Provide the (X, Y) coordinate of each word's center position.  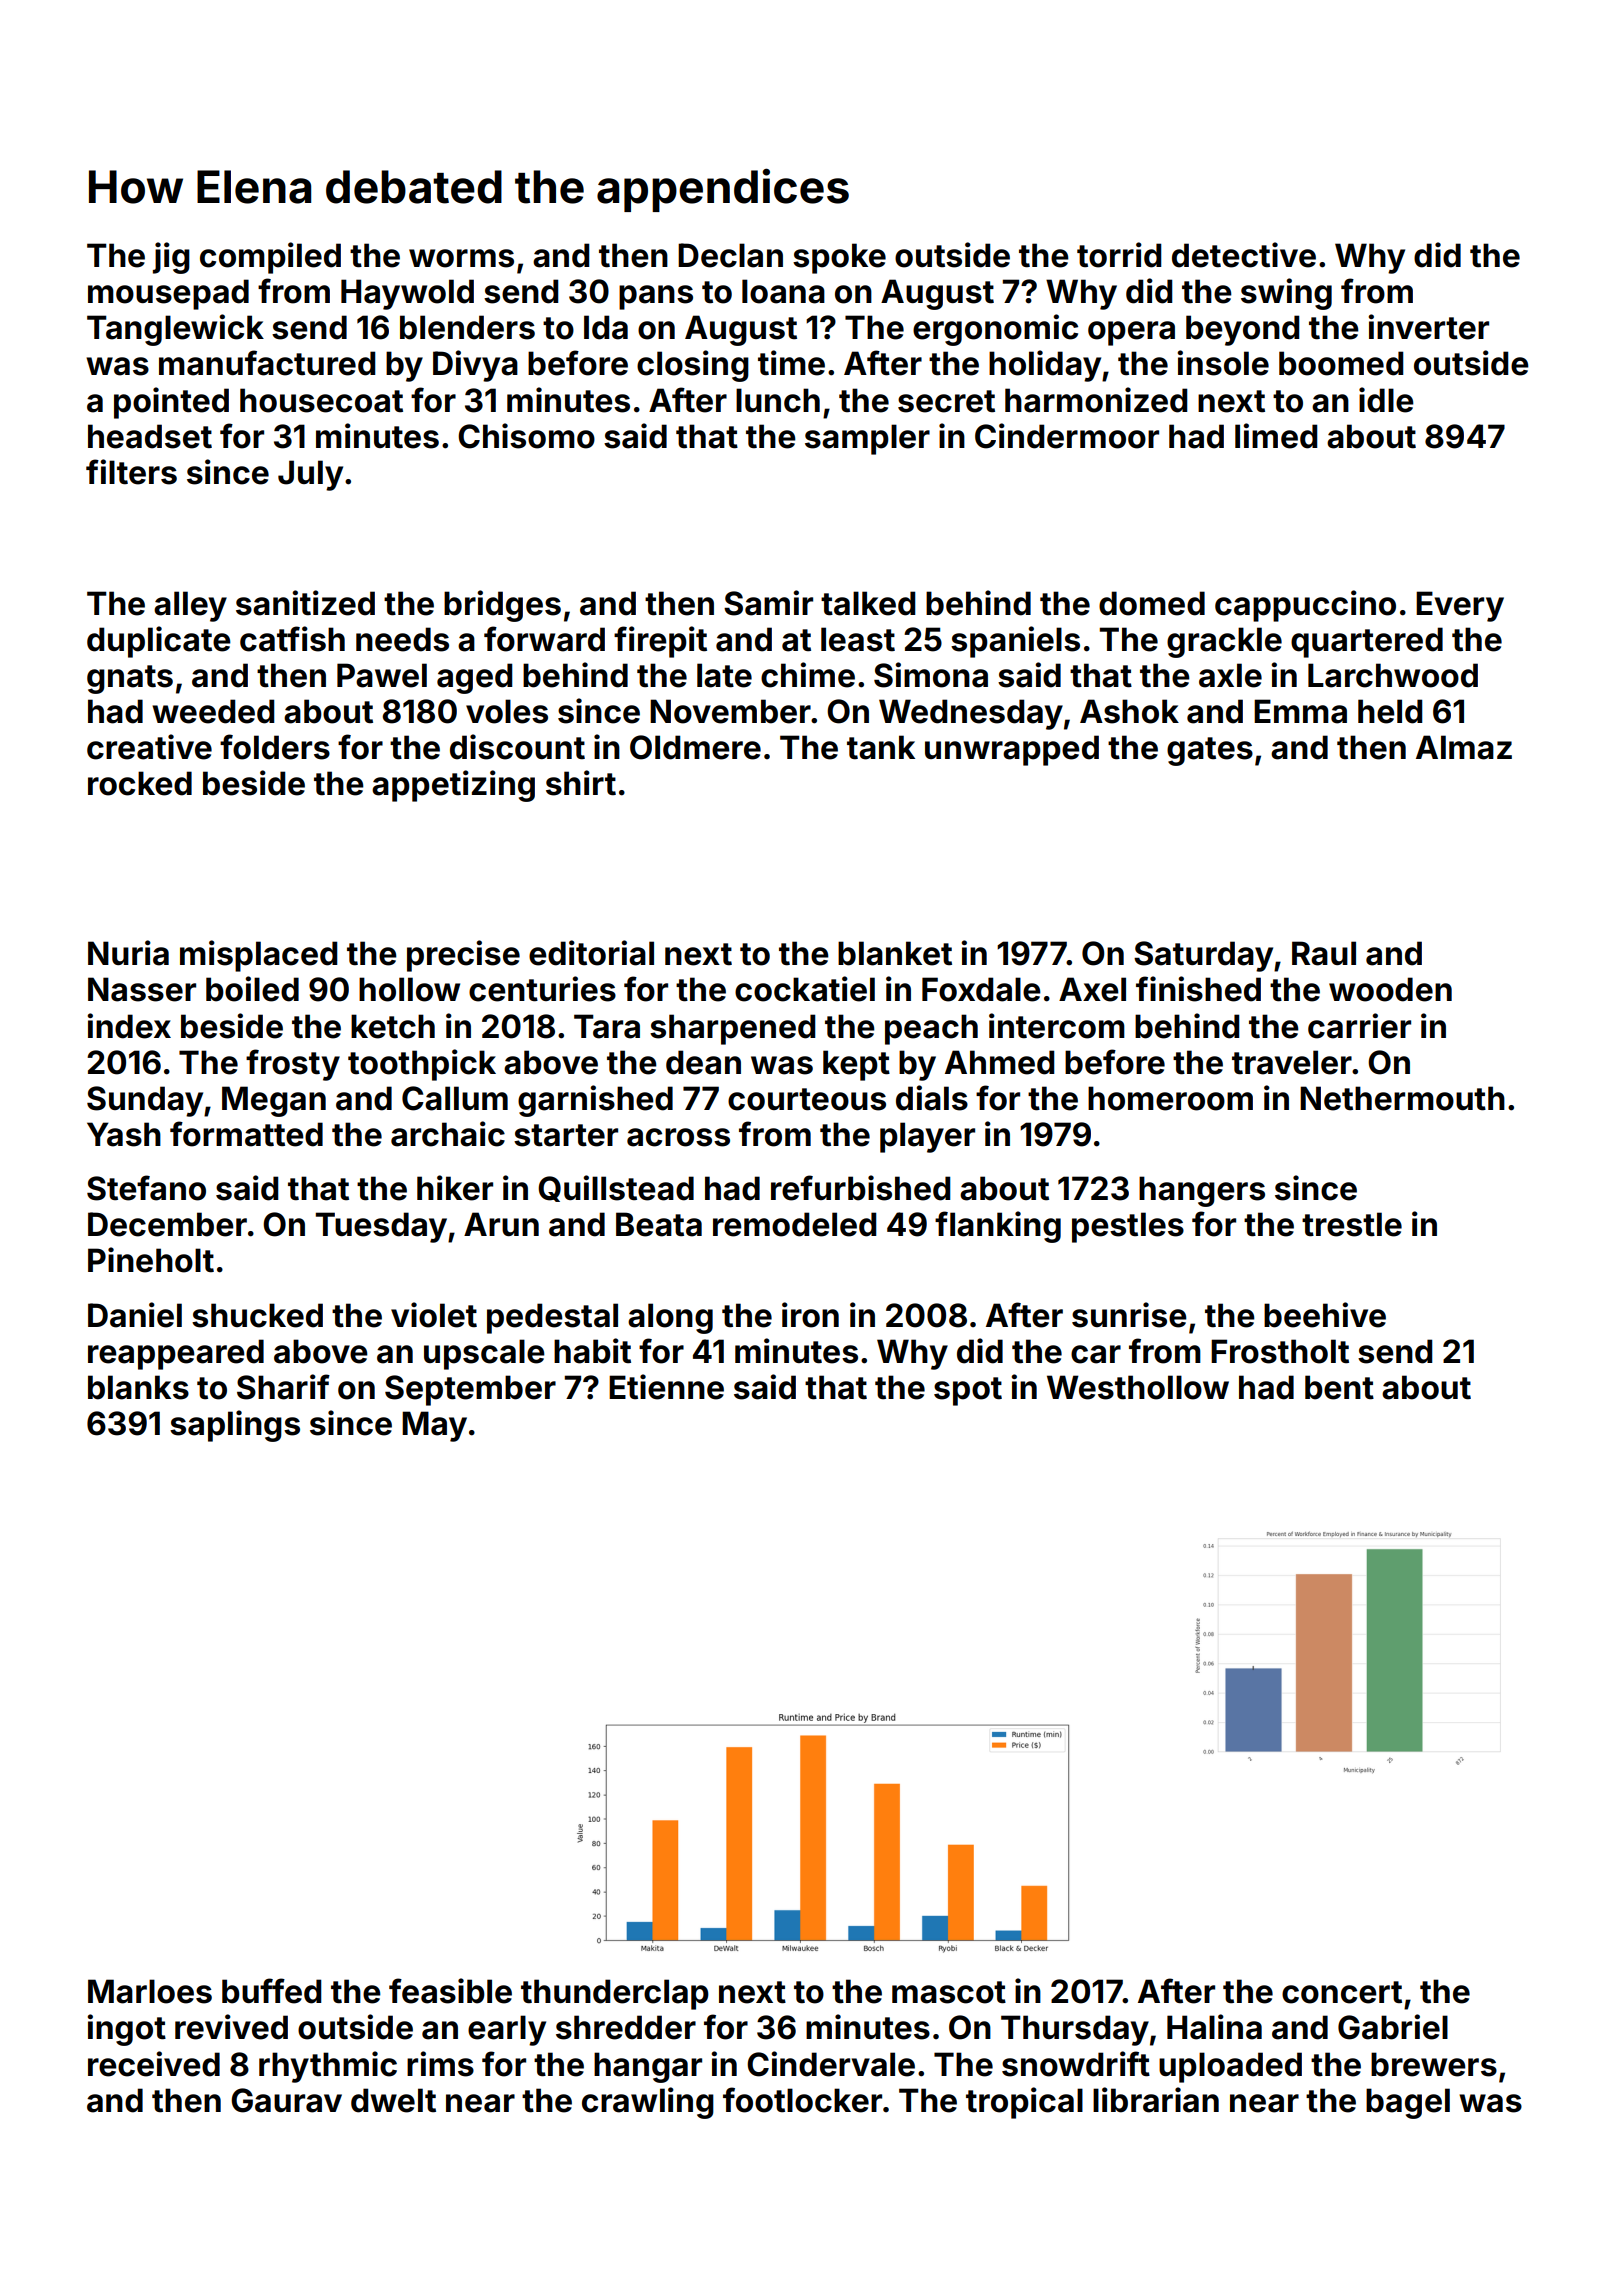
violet (434, 1315)
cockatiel (805, 989)
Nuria (128, 953)
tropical (1024, 2103)
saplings (235, 1426)
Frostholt (1280, 1351)
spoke (839, 258)
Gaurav (286, 2100)
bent (1339, 1387)
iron (810, 1315)
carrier (1359, 1026)
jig (171, 258)
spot (968, 1391)
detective (1244, 255)
